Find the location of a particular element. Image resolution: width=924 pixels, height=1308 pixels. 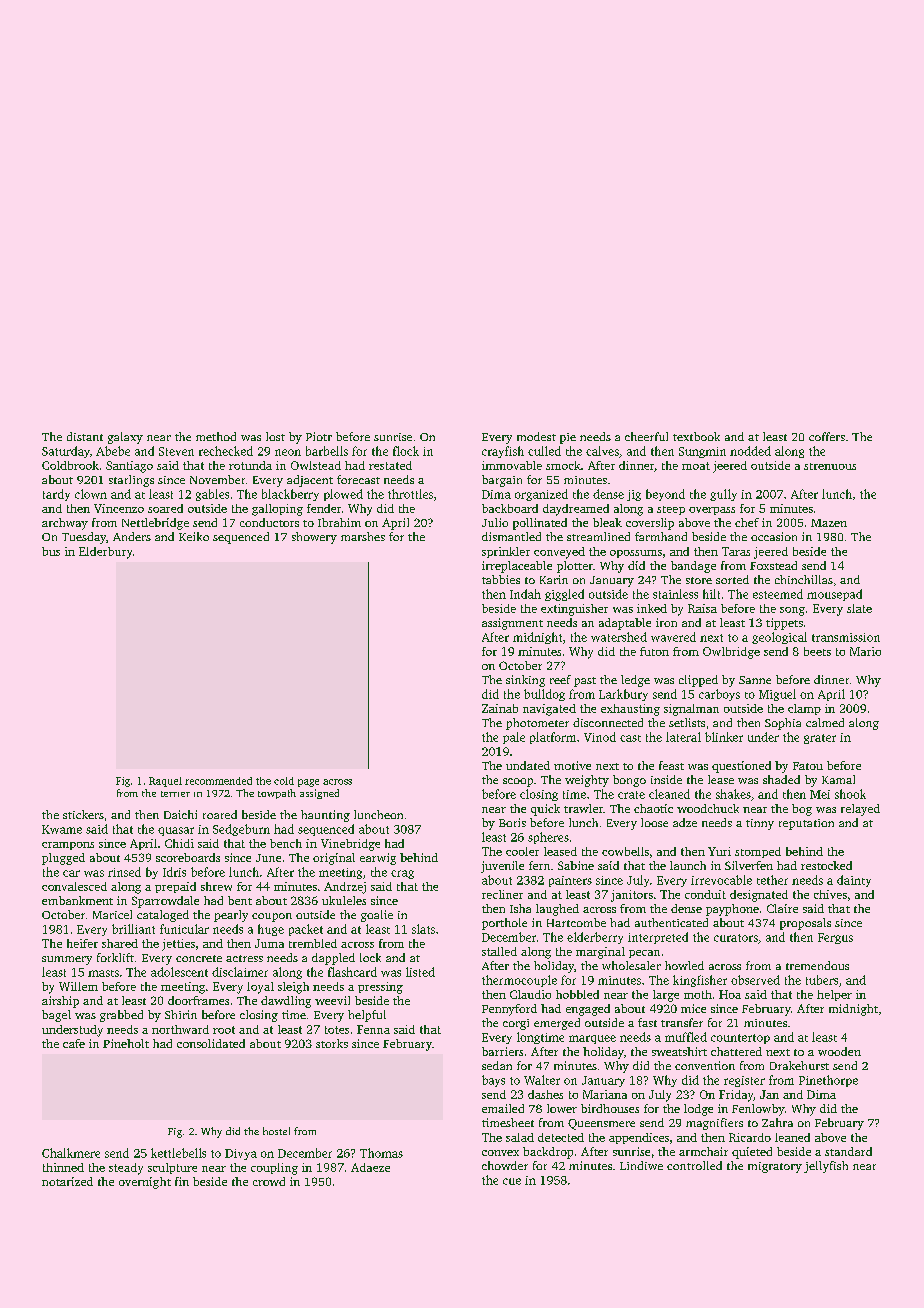

distant is located at coordinates (85, 436).
